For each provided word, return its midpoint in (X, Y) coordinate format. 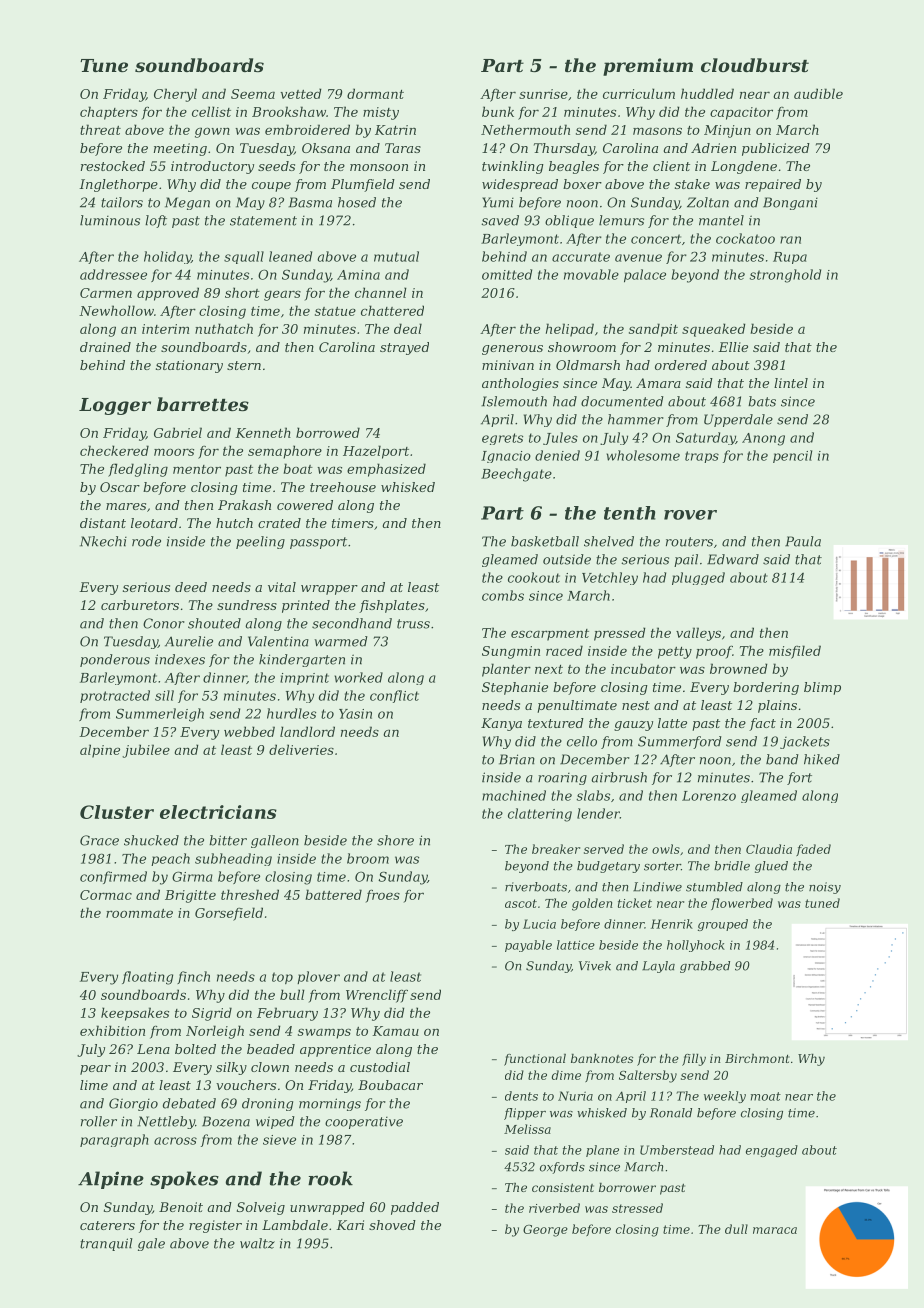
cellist (211, 111)
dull (736, 1229)
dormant (375, 93)
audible (818, 93)
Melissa (527, 1129)
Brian (517, 759)
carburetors (140, 605)
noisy (825, 888)
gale (151, 1244)
